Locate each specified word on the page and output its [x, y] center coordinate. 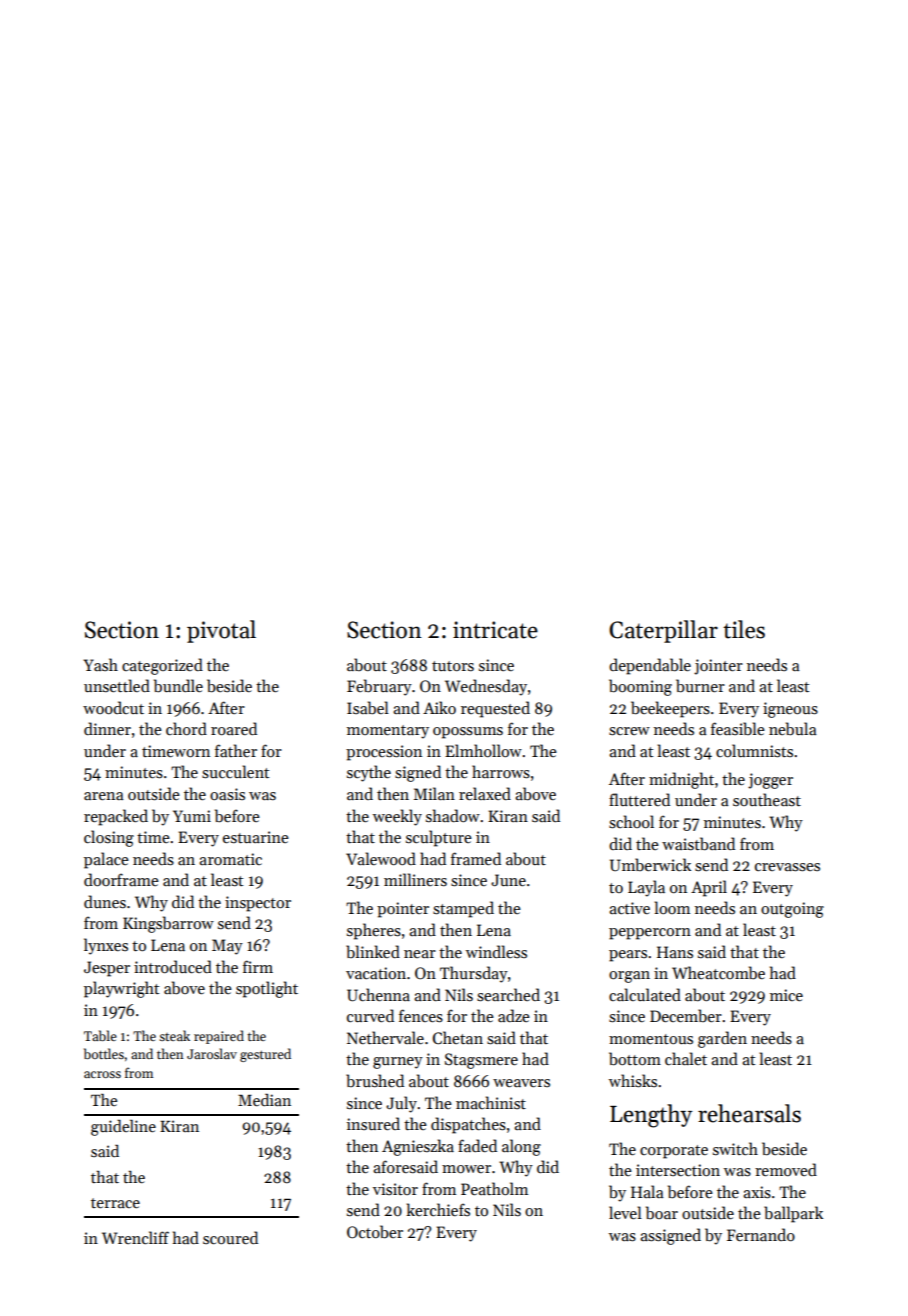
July [401, 1104]
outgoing [792, 910]
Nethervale [385, 1037]
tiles [744, 629]
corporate [674, 1152]
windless [496, 951]
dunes [105, 901]
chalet [686, 1058]
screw [629, 731]
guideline [123, 1128]
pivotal [221, 631]
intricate [495, 630]
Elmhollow [483, 750]
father [236, 750]
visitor [395, 1189]
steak [174, 1035]
